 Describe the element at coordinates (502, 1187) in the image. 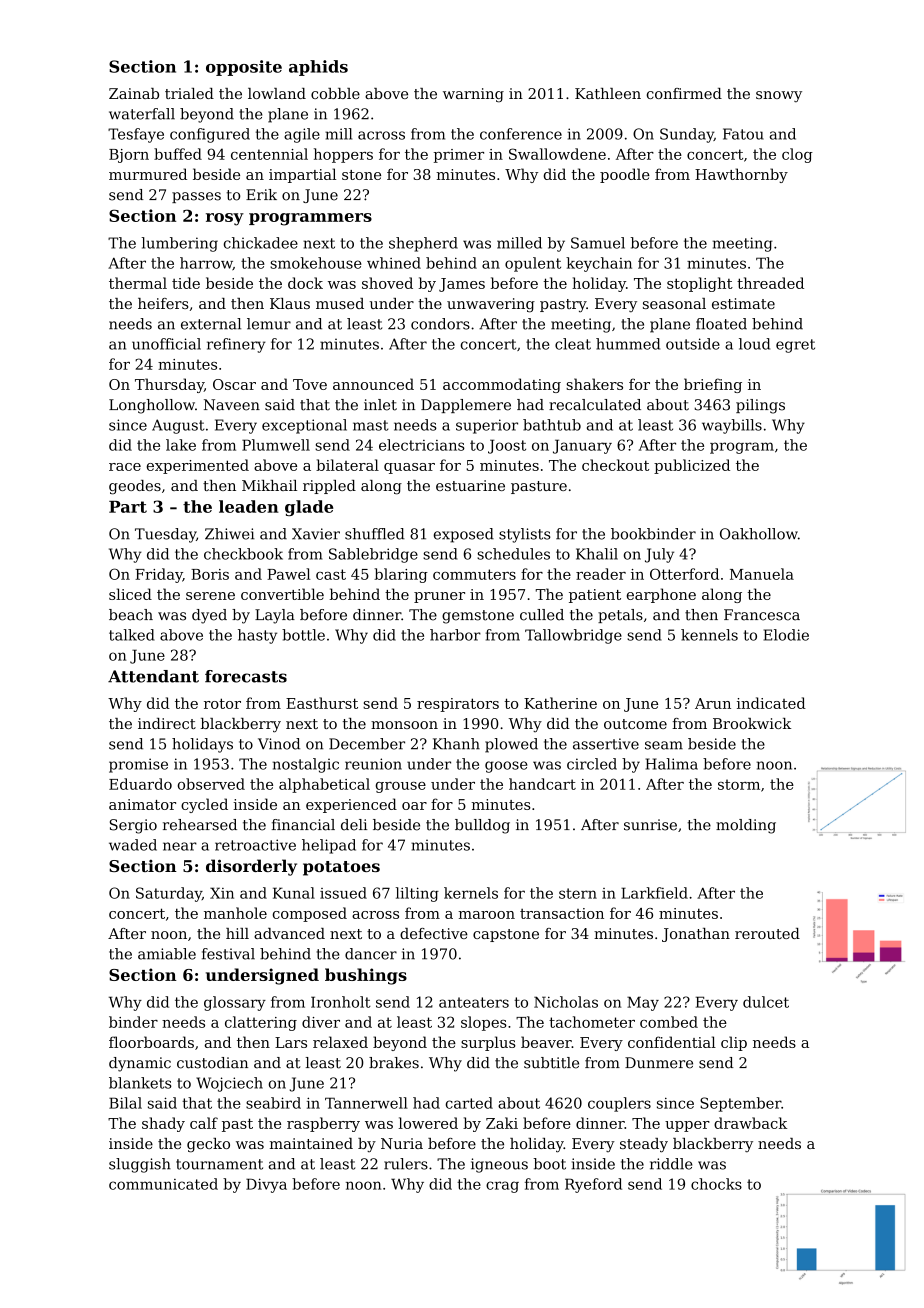

I see `crag` at that location.
